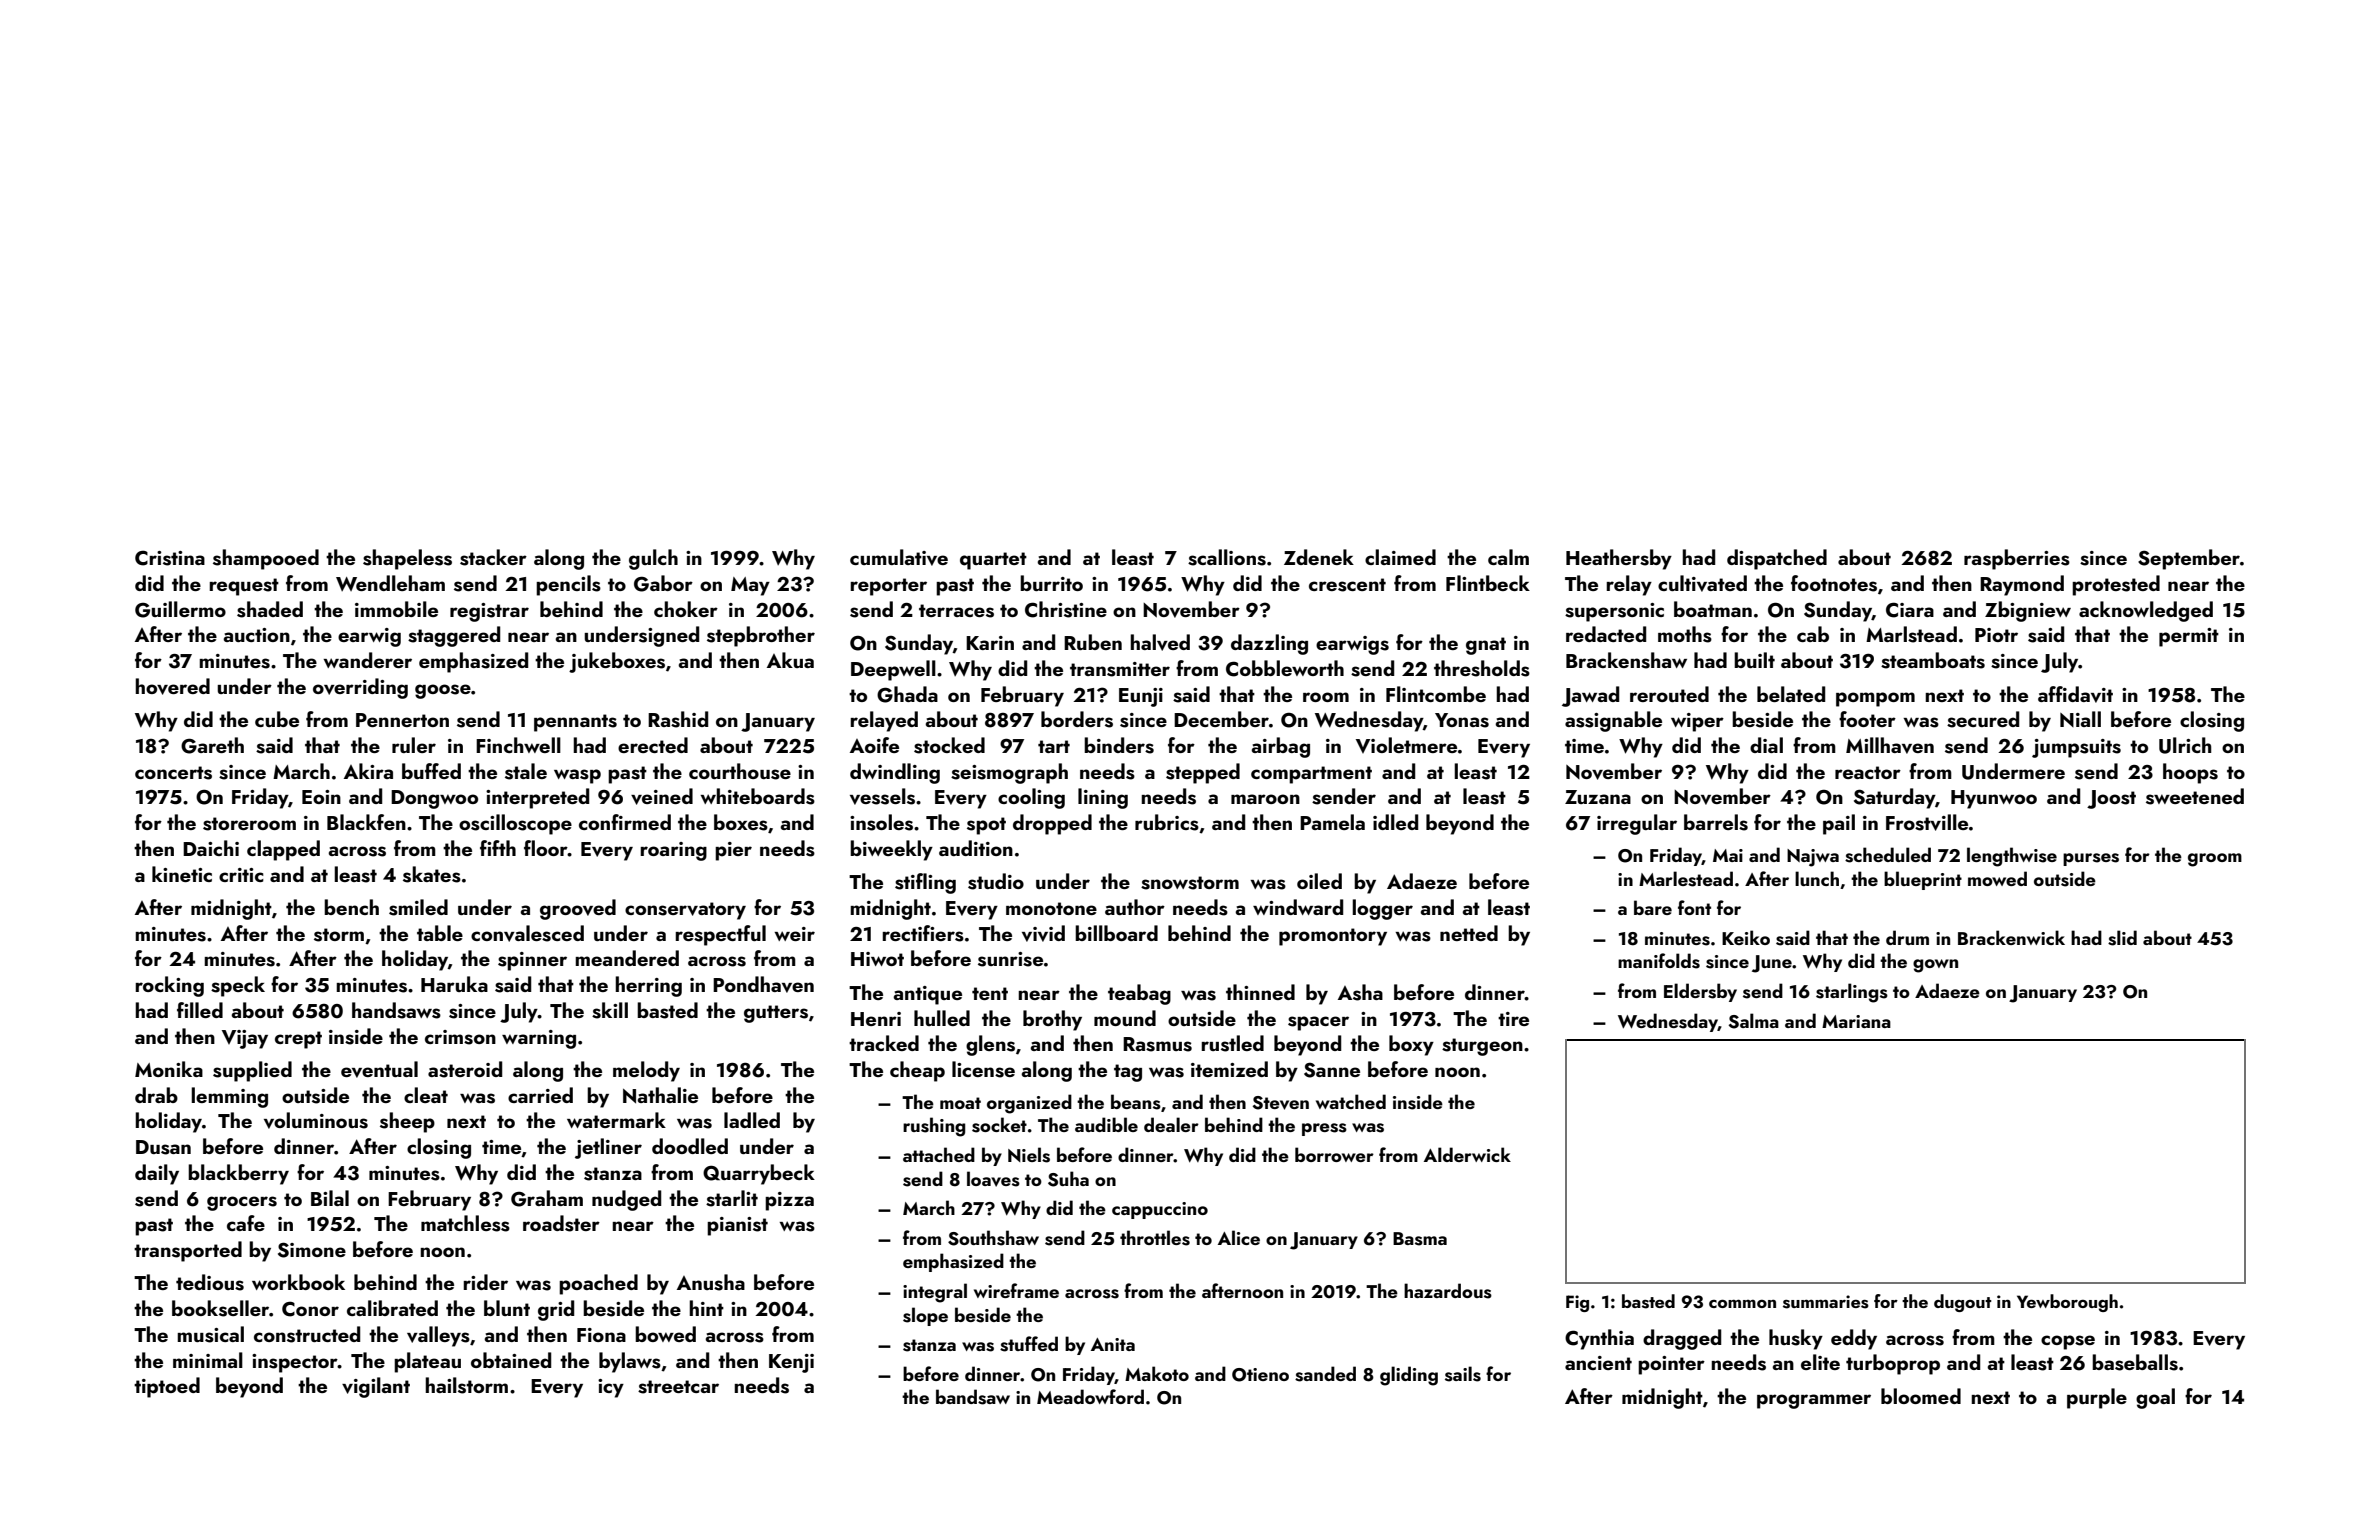  Describe the element at coordinates (1754, 1021) in the document. I see `Salma` at that location.
